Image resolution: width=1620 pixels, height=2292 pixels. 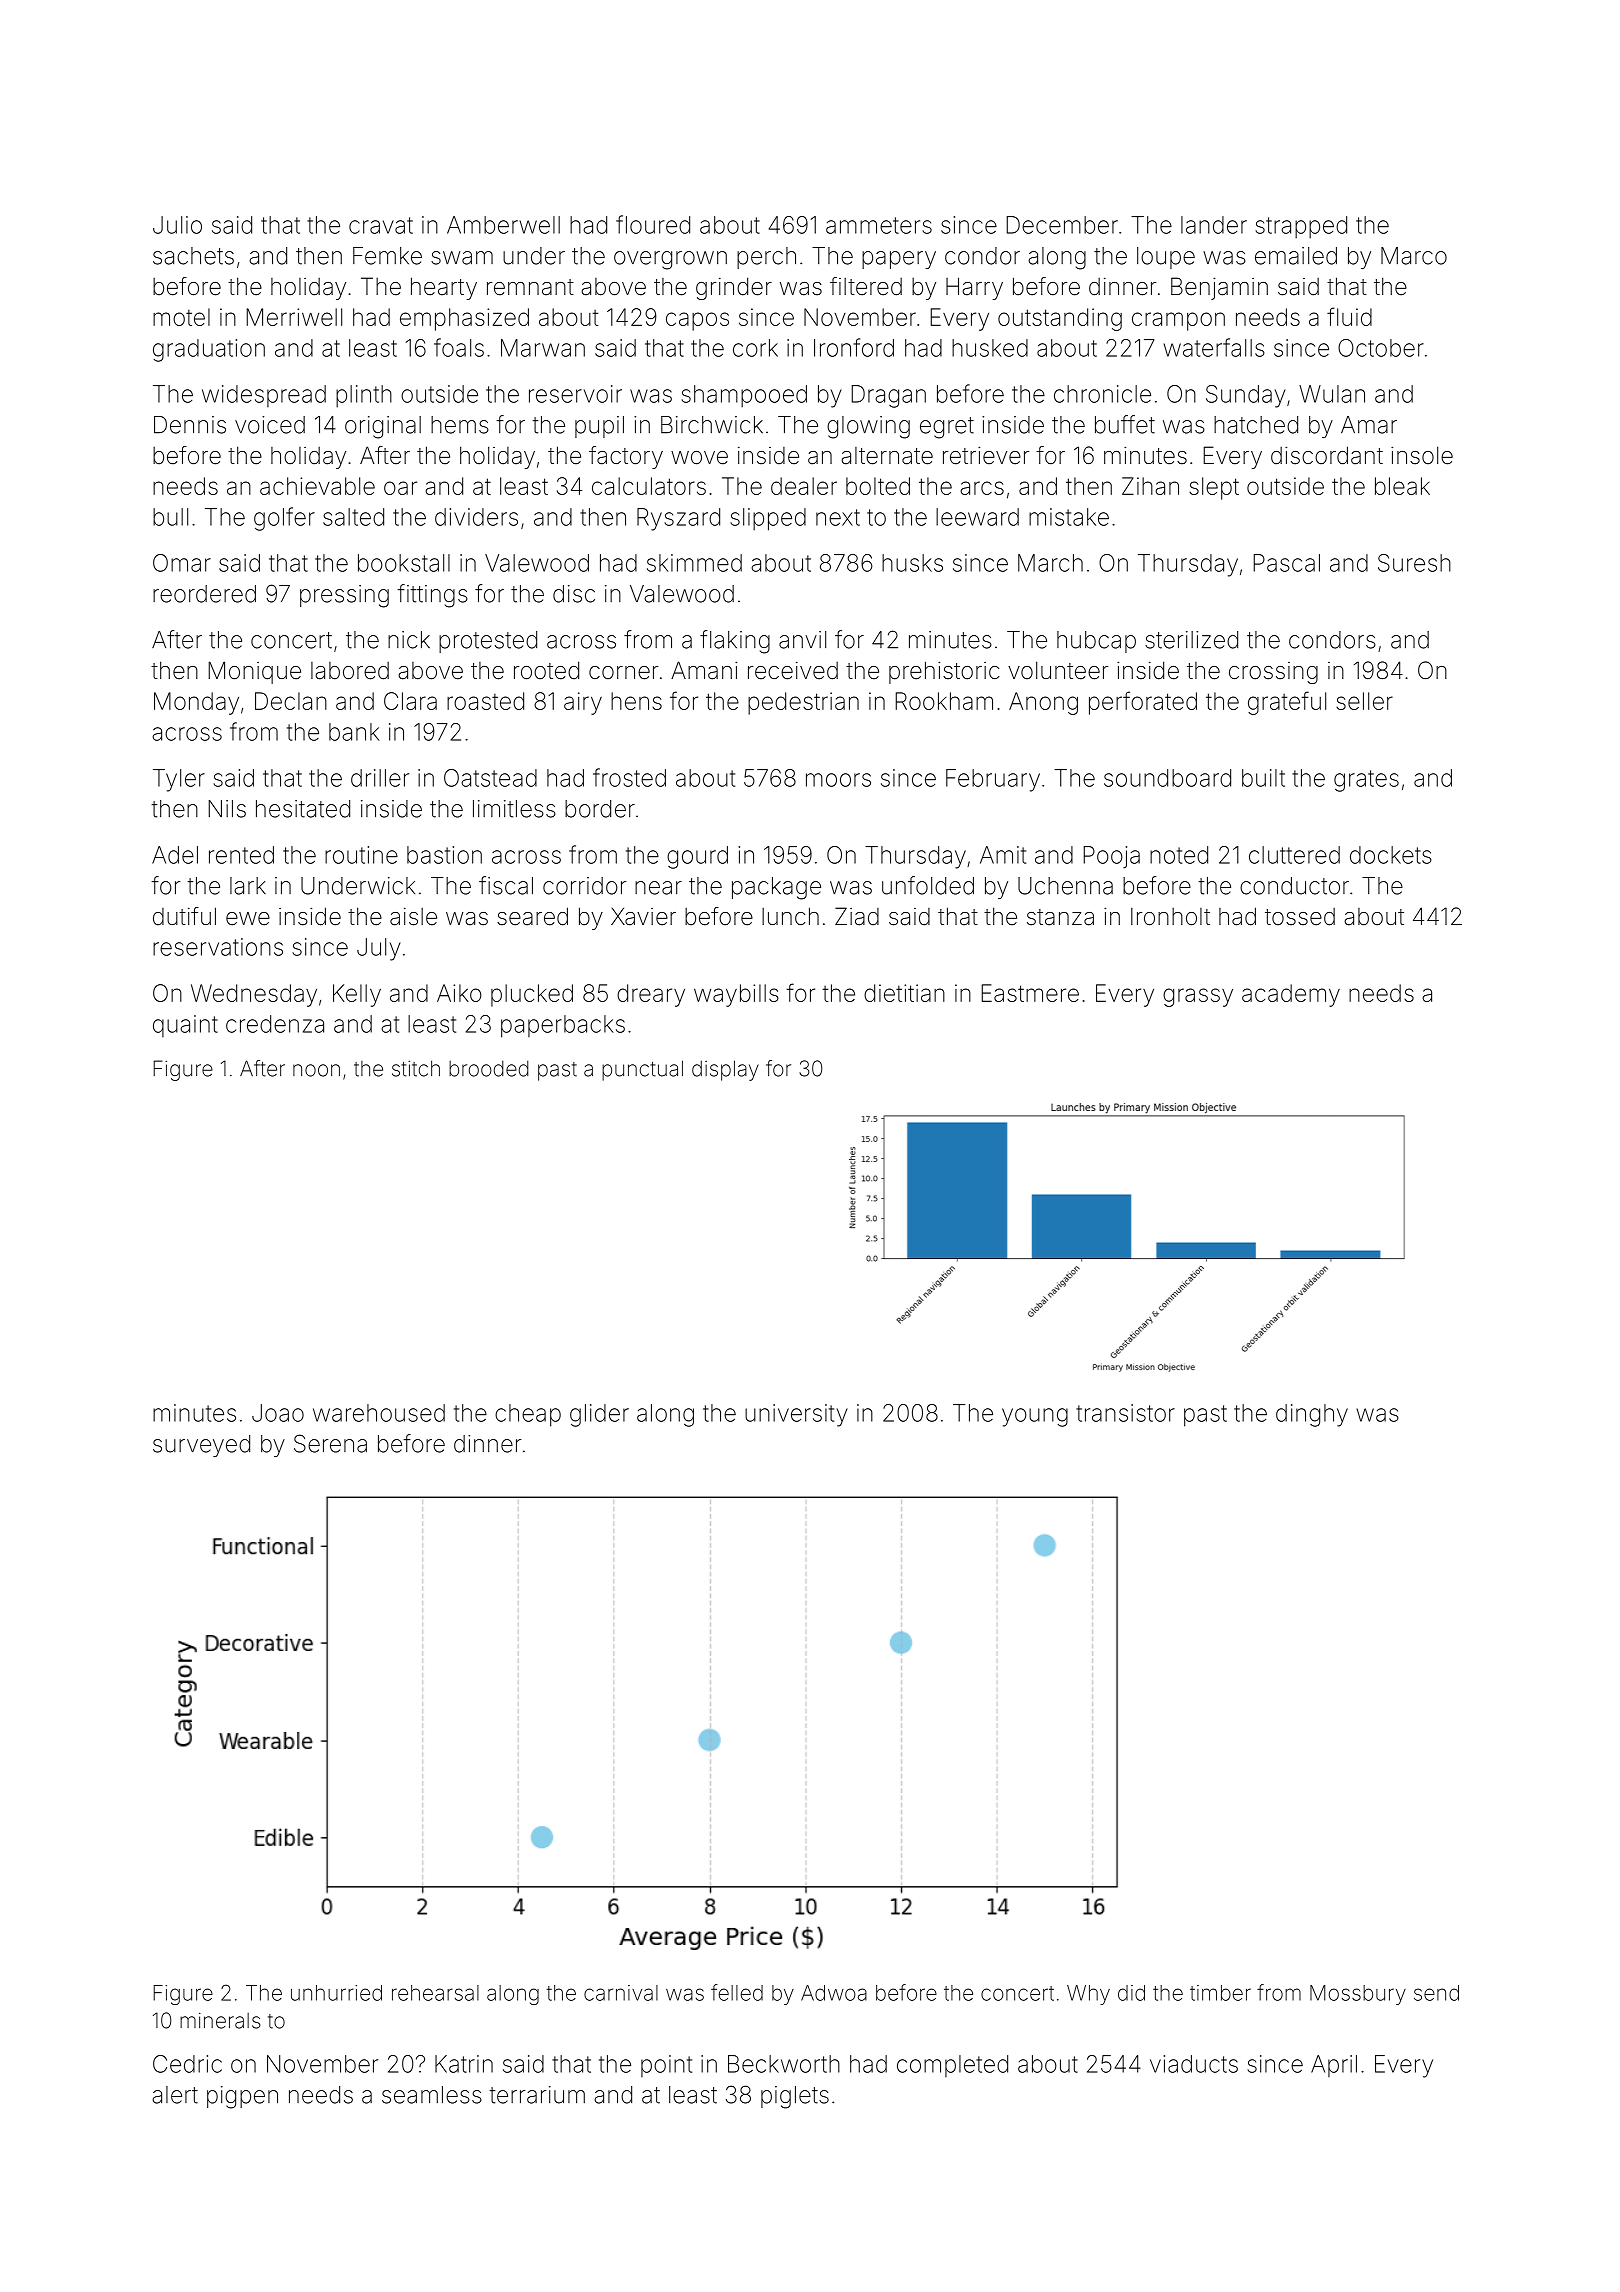 I want to click on brooded, so click(x=489, y=1068).
